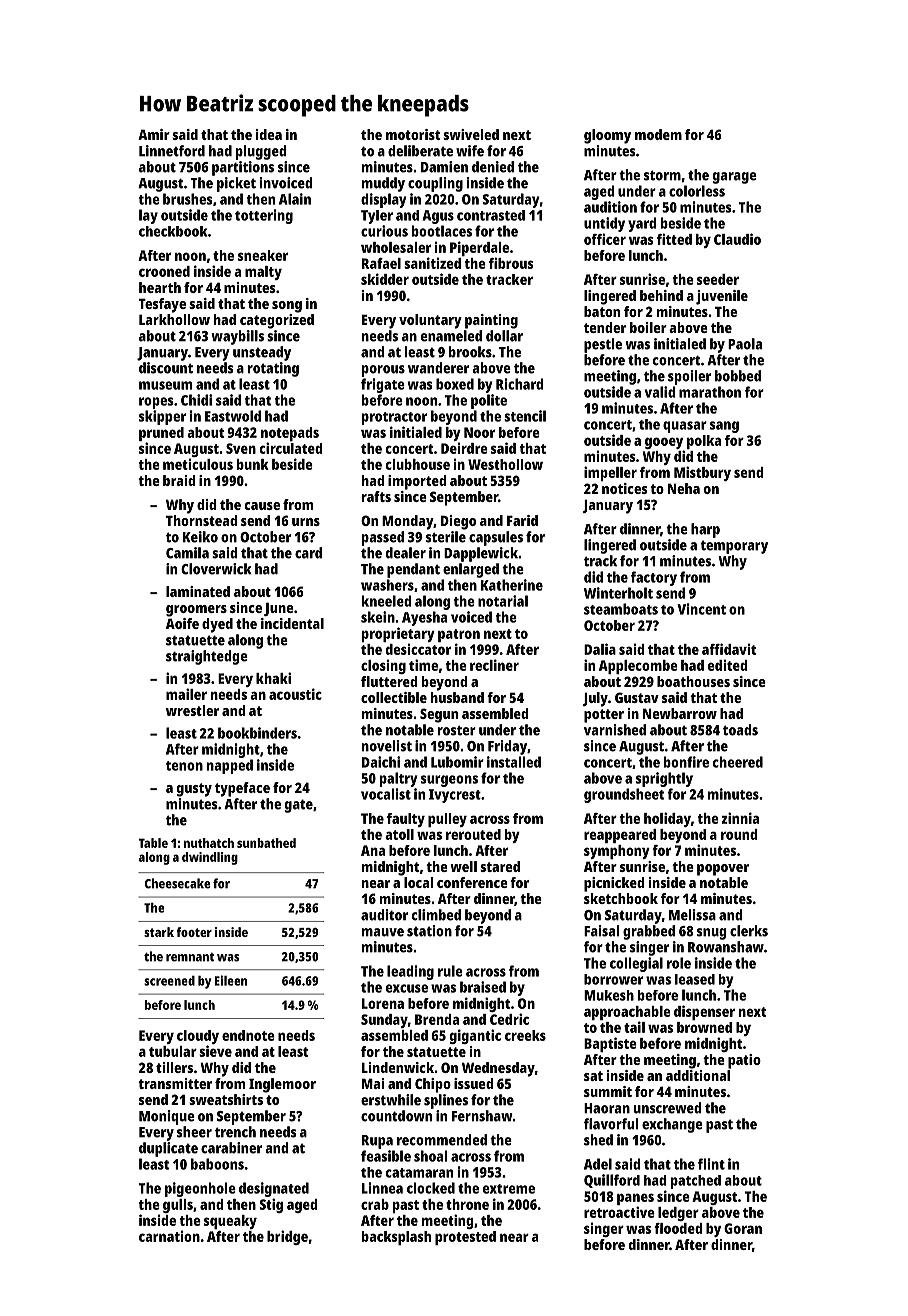  I want to click on checkbook, so click(173, 231).
